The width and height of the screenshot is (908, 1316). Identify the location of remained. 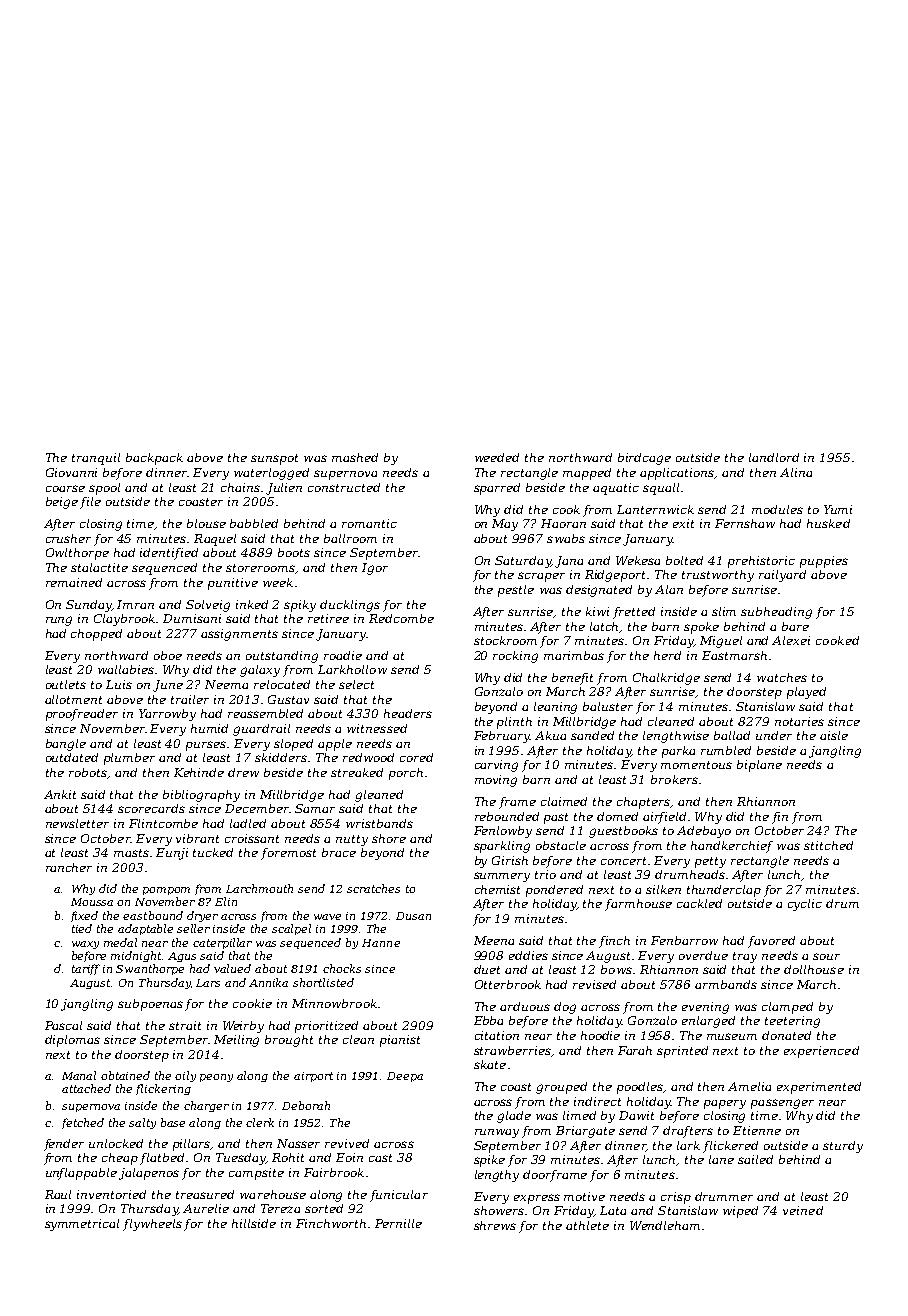
(74, 582).
